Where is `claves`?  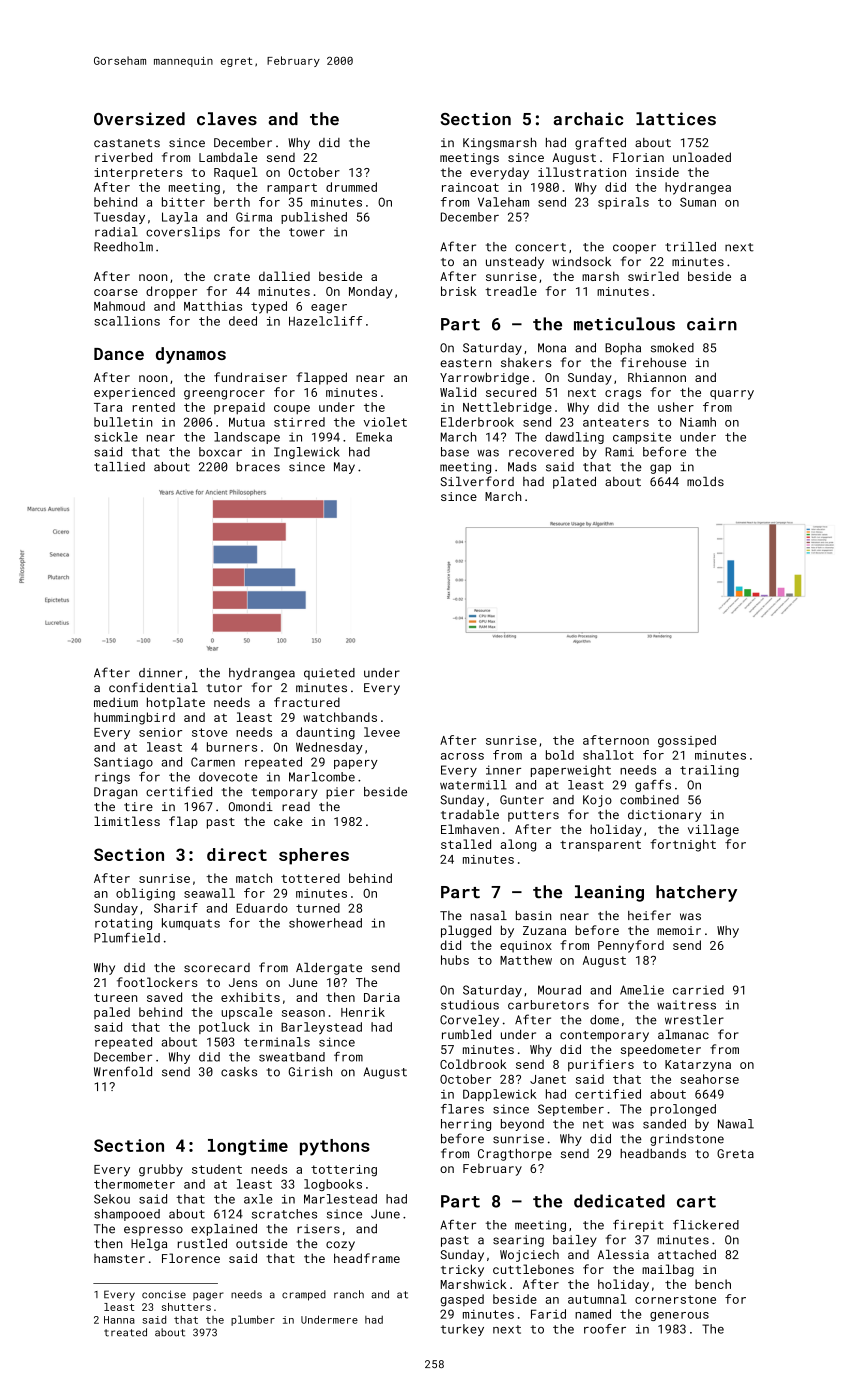 claves is located at coordinates (227, 119).
